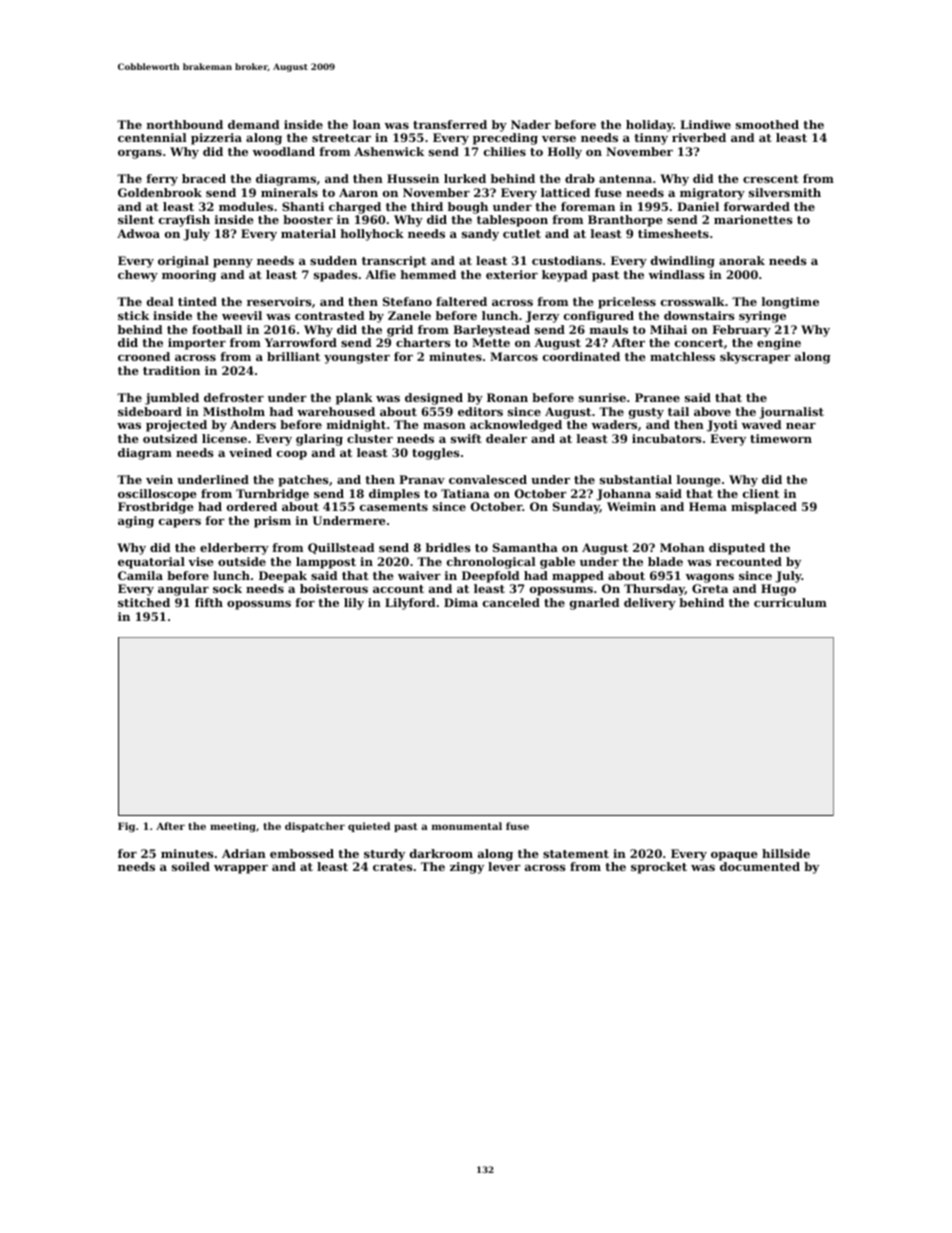 This screenshot has height=1233, width=952. I want to click on zingy, so click(467, 868).
